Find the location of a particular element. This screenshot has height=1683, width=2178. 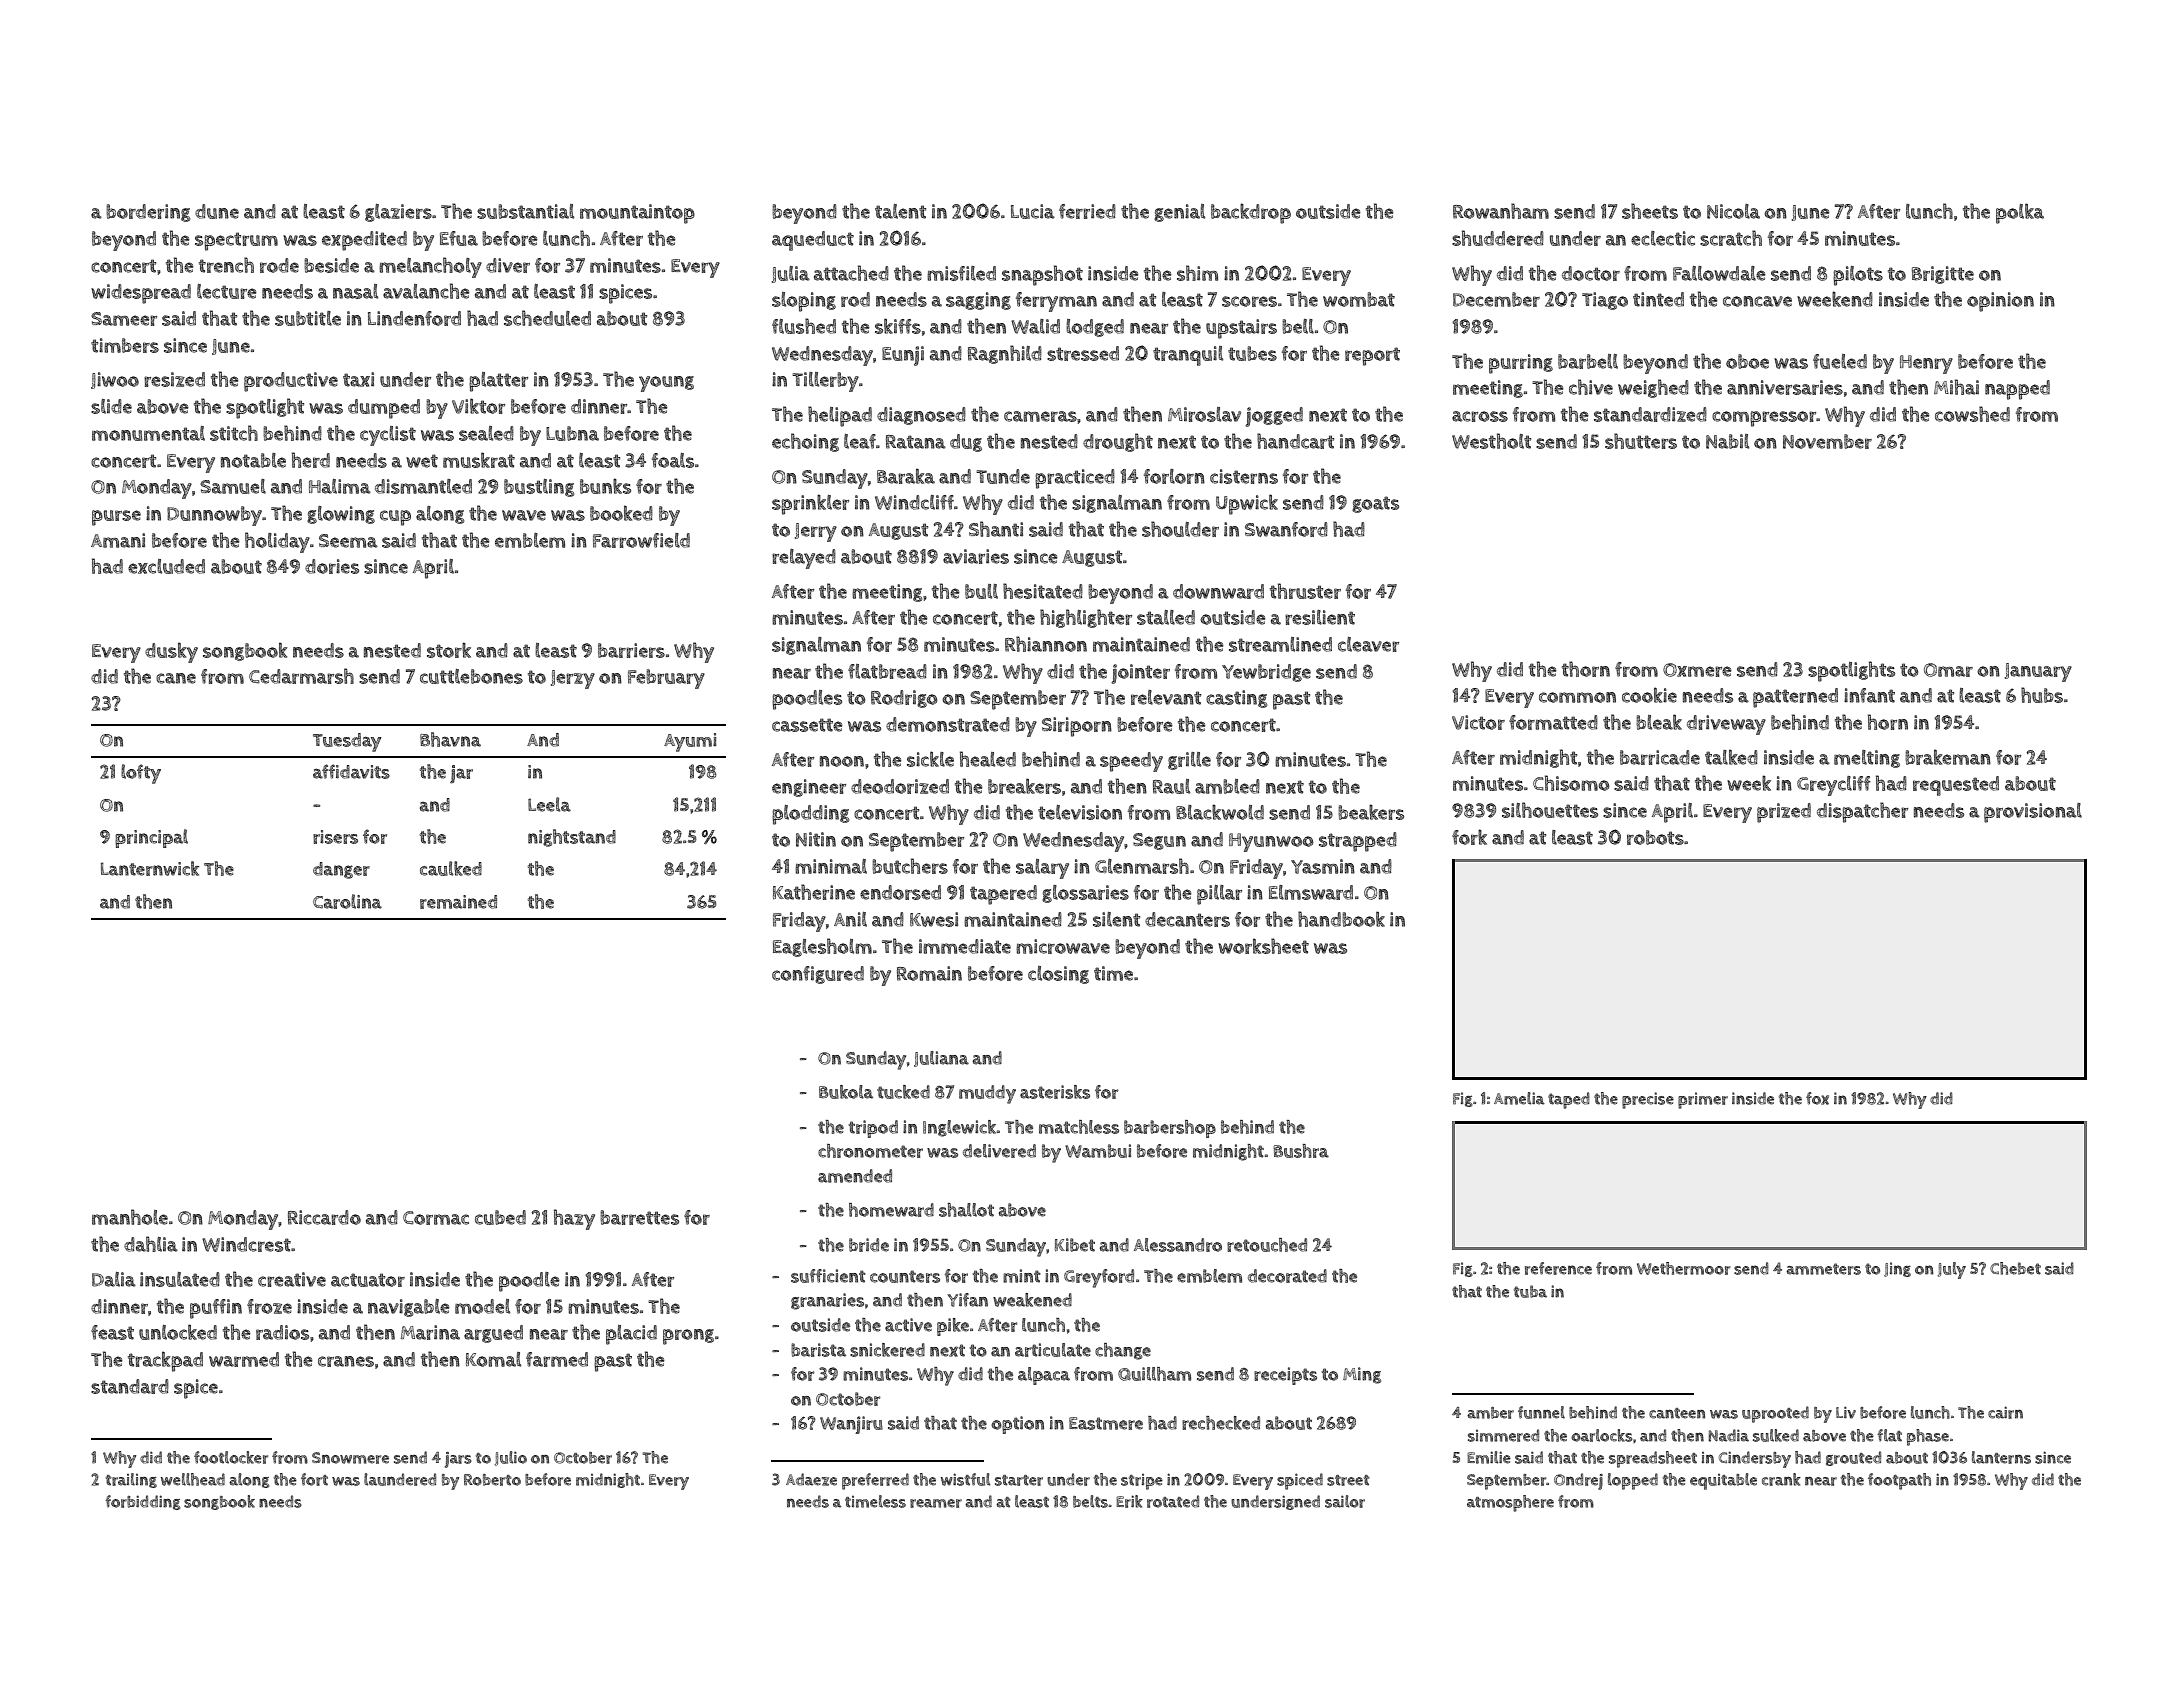

bordering is located at coordinates (148, 213).
